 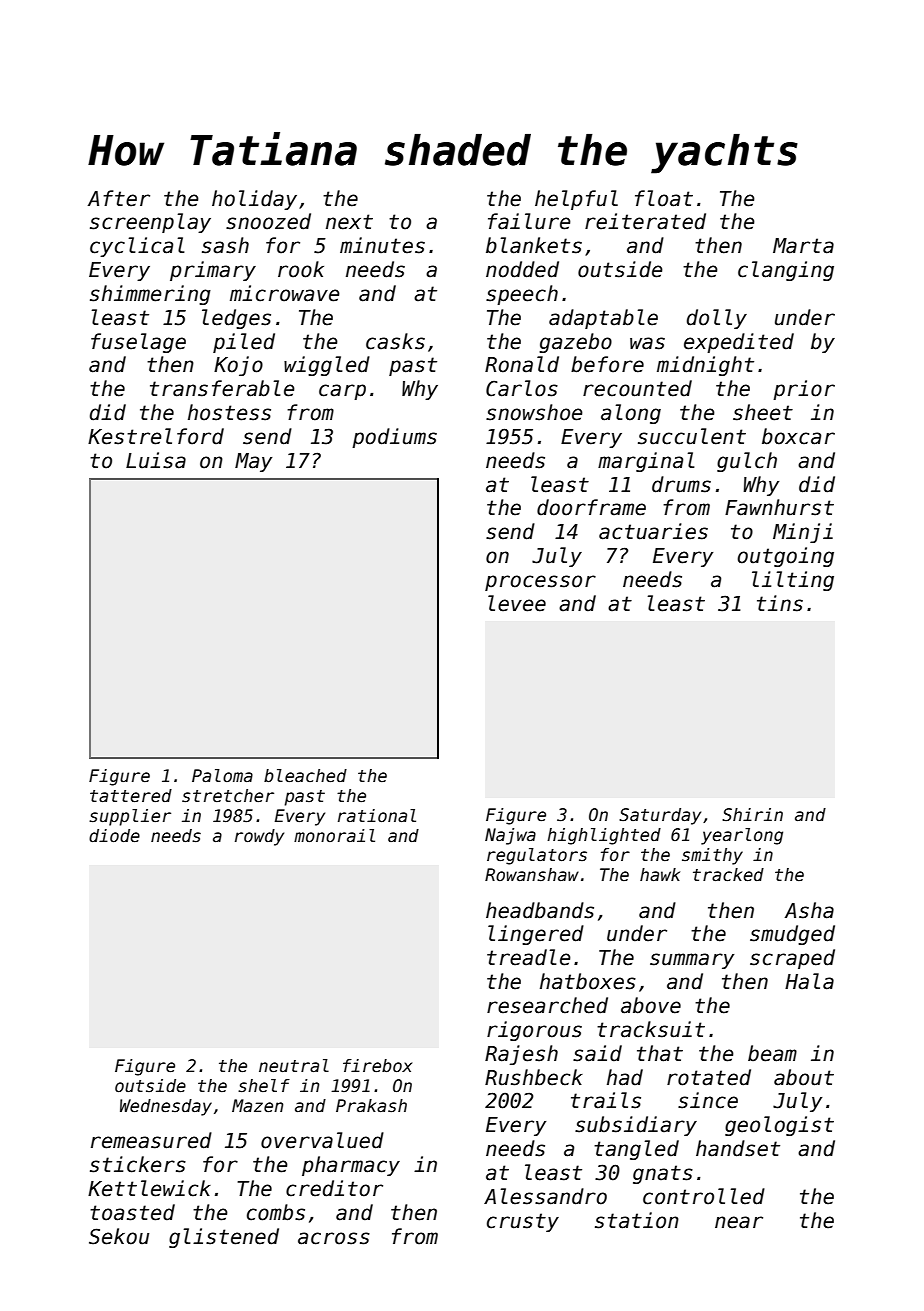 What do you see at coordinates (708, 1100) in the document?
I see `since` at bounding box center [708, 1100].
